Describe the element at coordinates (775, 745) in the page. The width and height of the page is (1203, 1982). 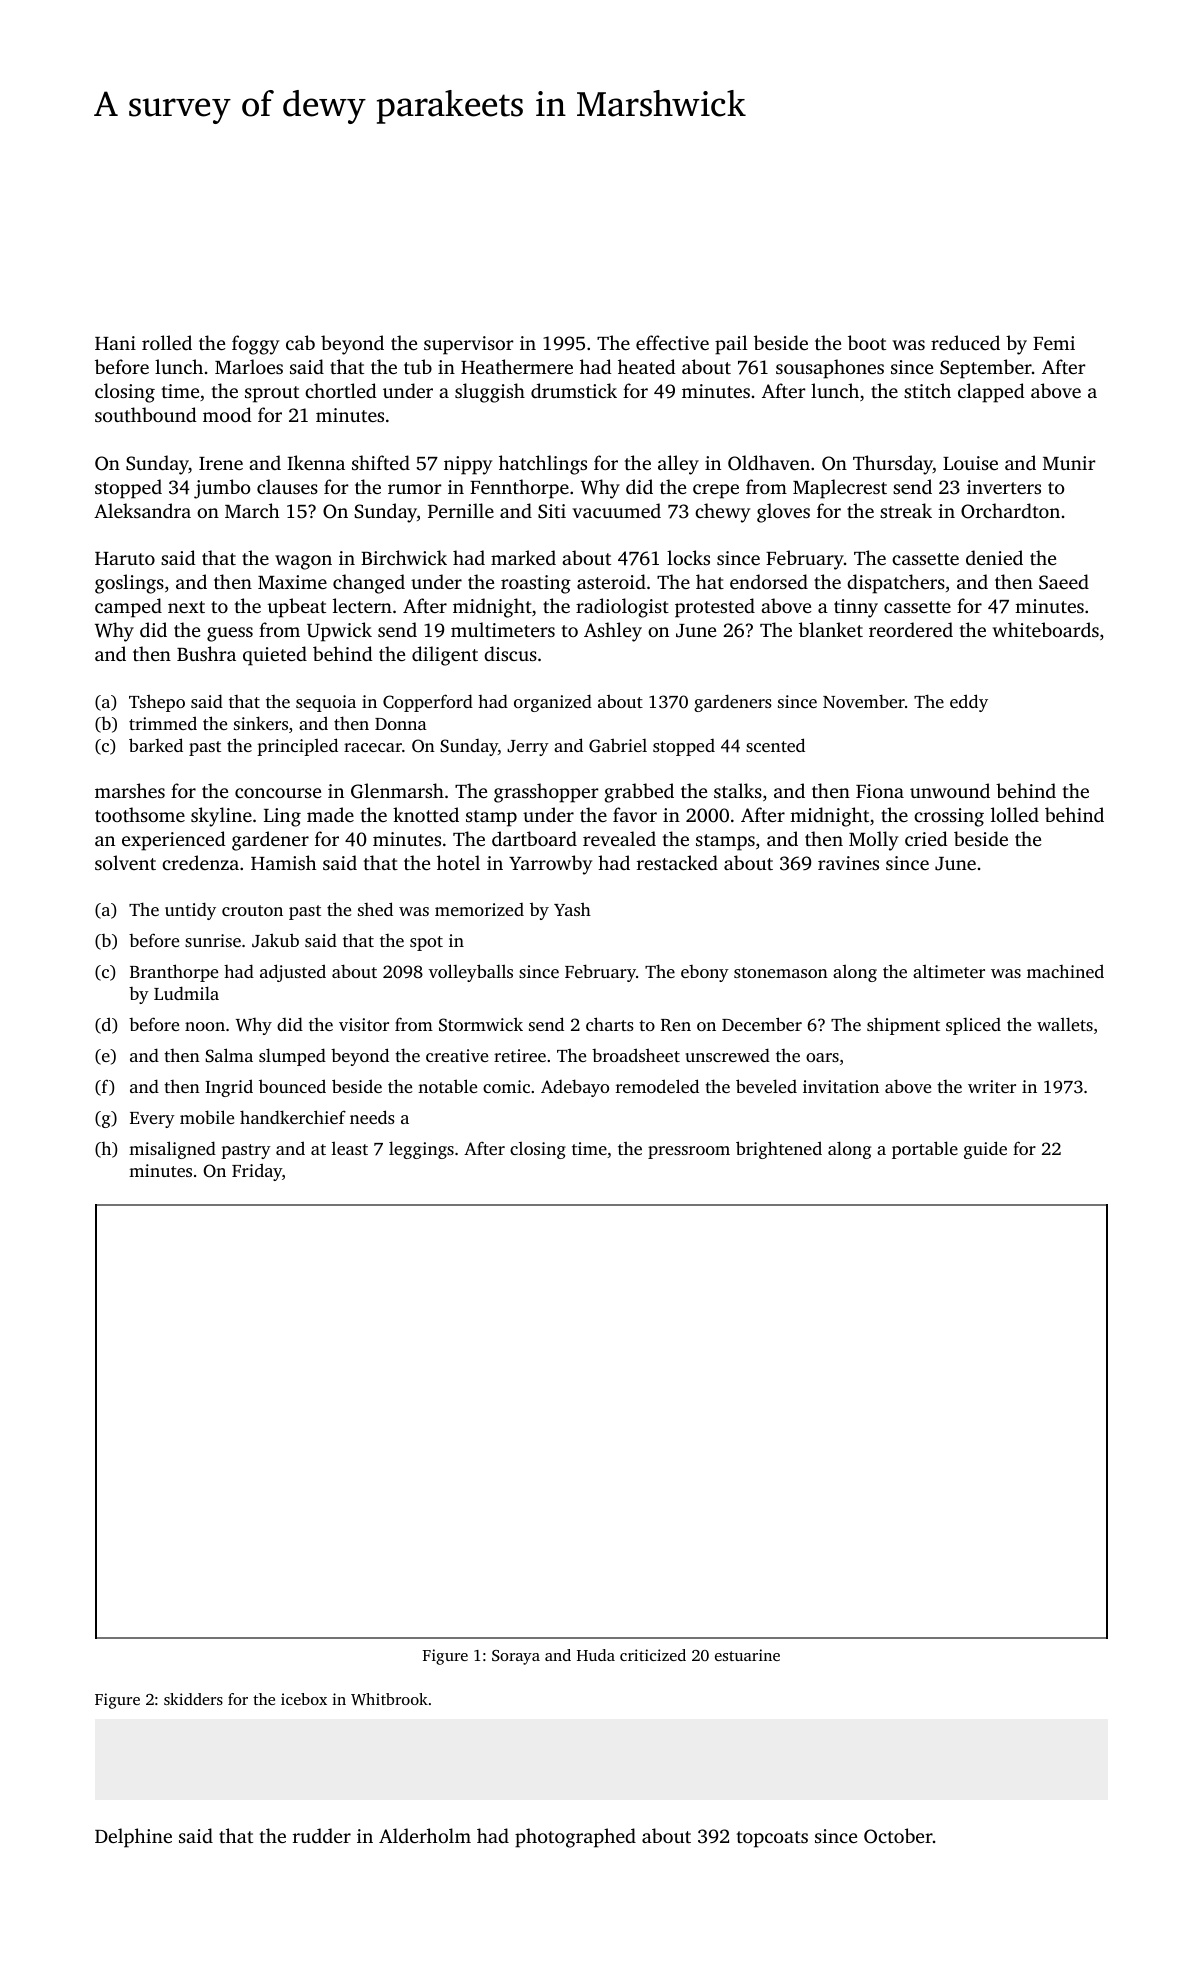
I see `scented` at that location.
